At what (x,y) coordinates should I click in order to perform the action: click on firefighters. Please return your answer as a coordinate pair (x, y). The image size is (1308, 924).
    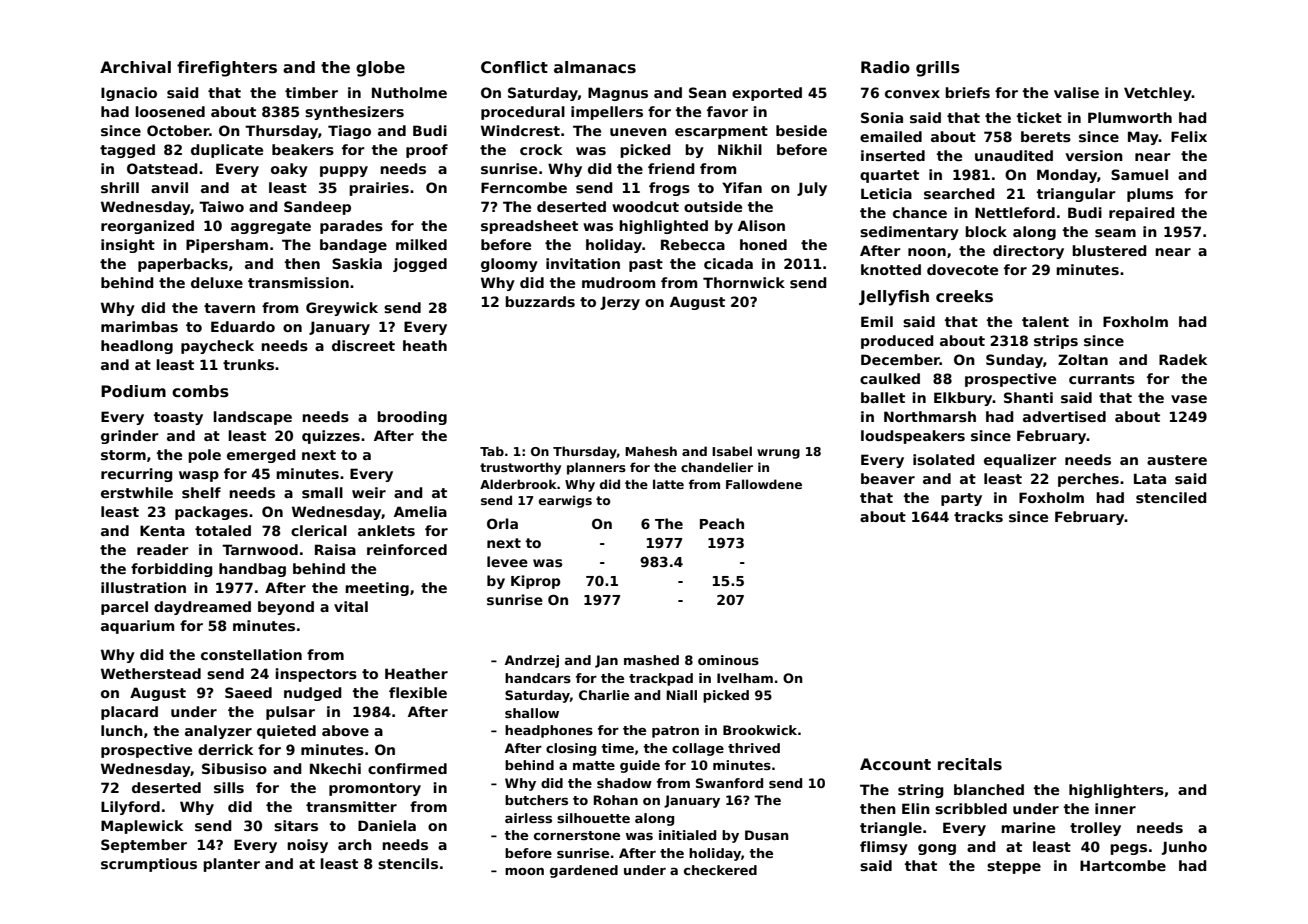
    Looking at the image, I should click on (227, 69).
